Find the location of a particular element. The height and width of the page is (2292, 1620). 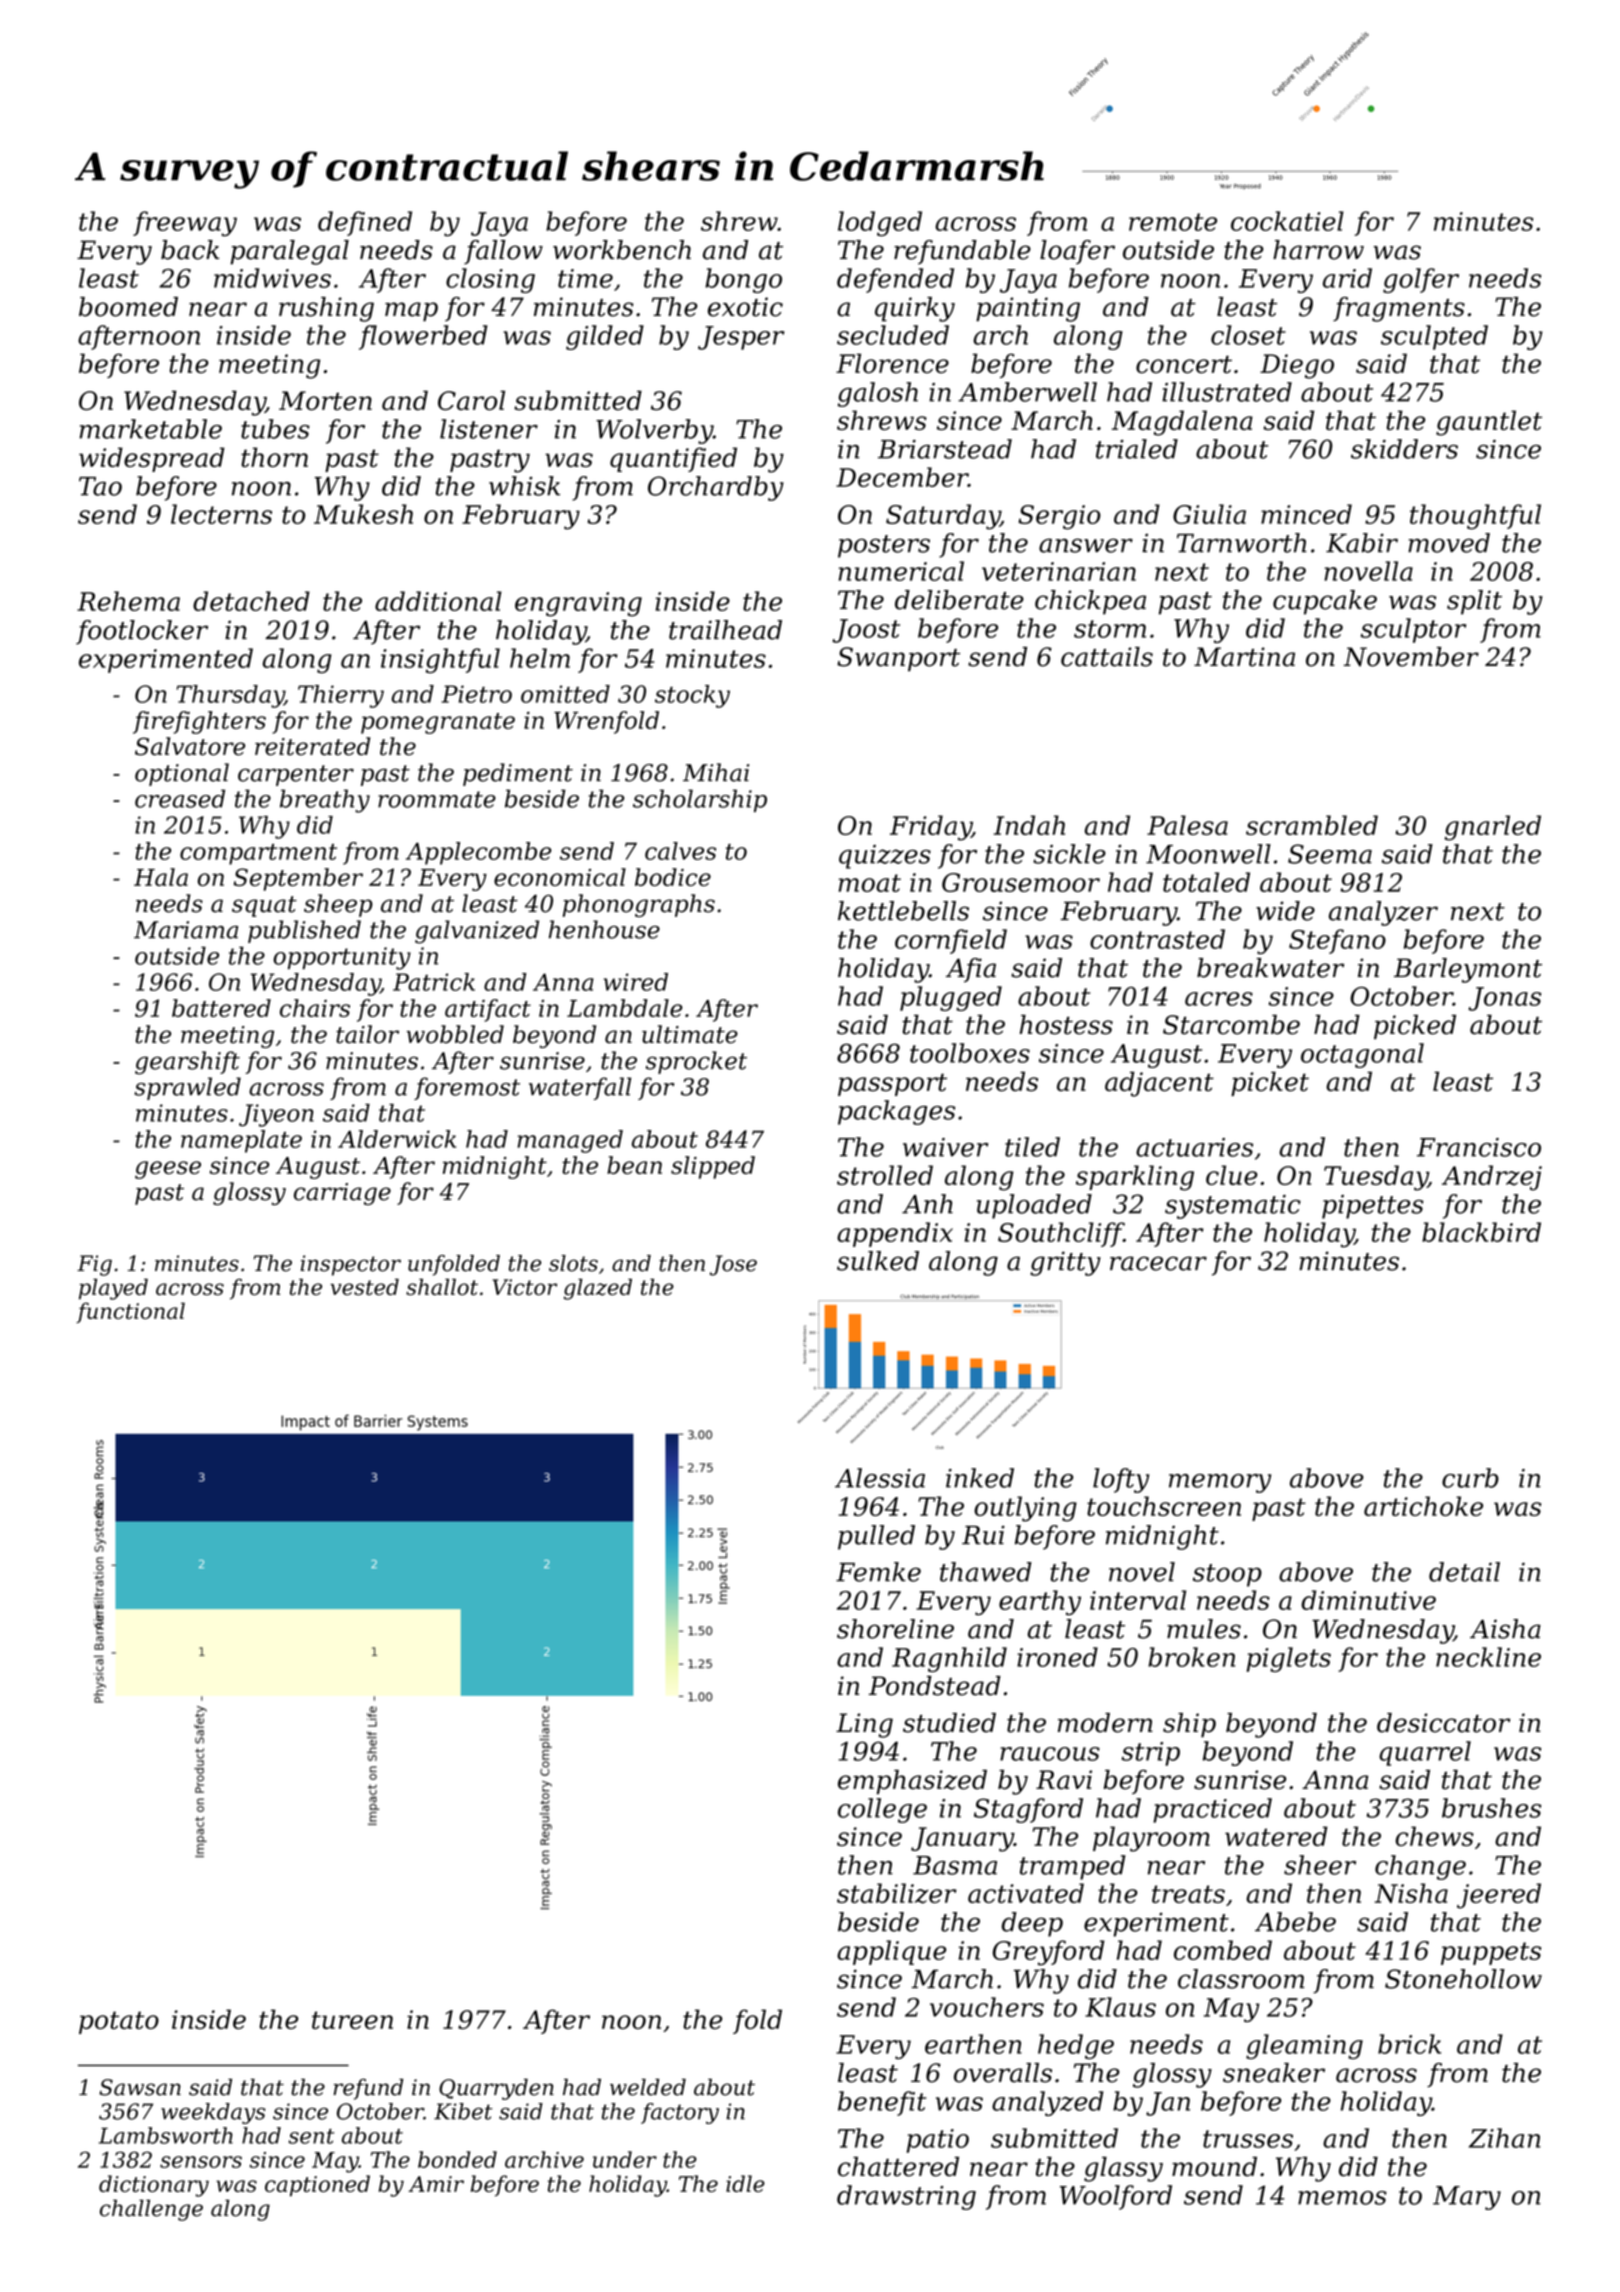

freeway is located at coordinates (185, 223).
